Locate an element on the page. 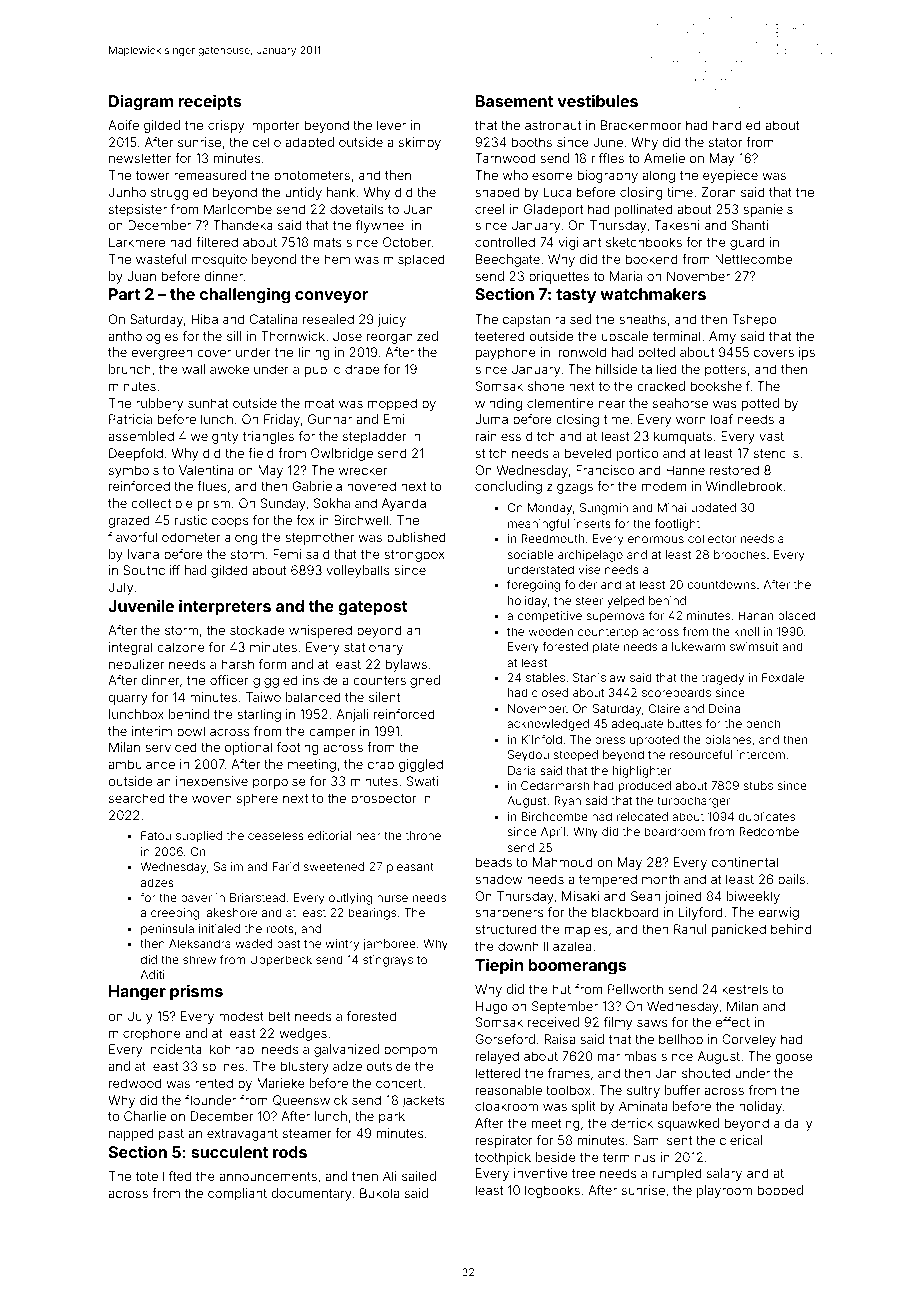 This image has height=1308, width=924. kohlrabi is located at coordinates (233, 1049).
